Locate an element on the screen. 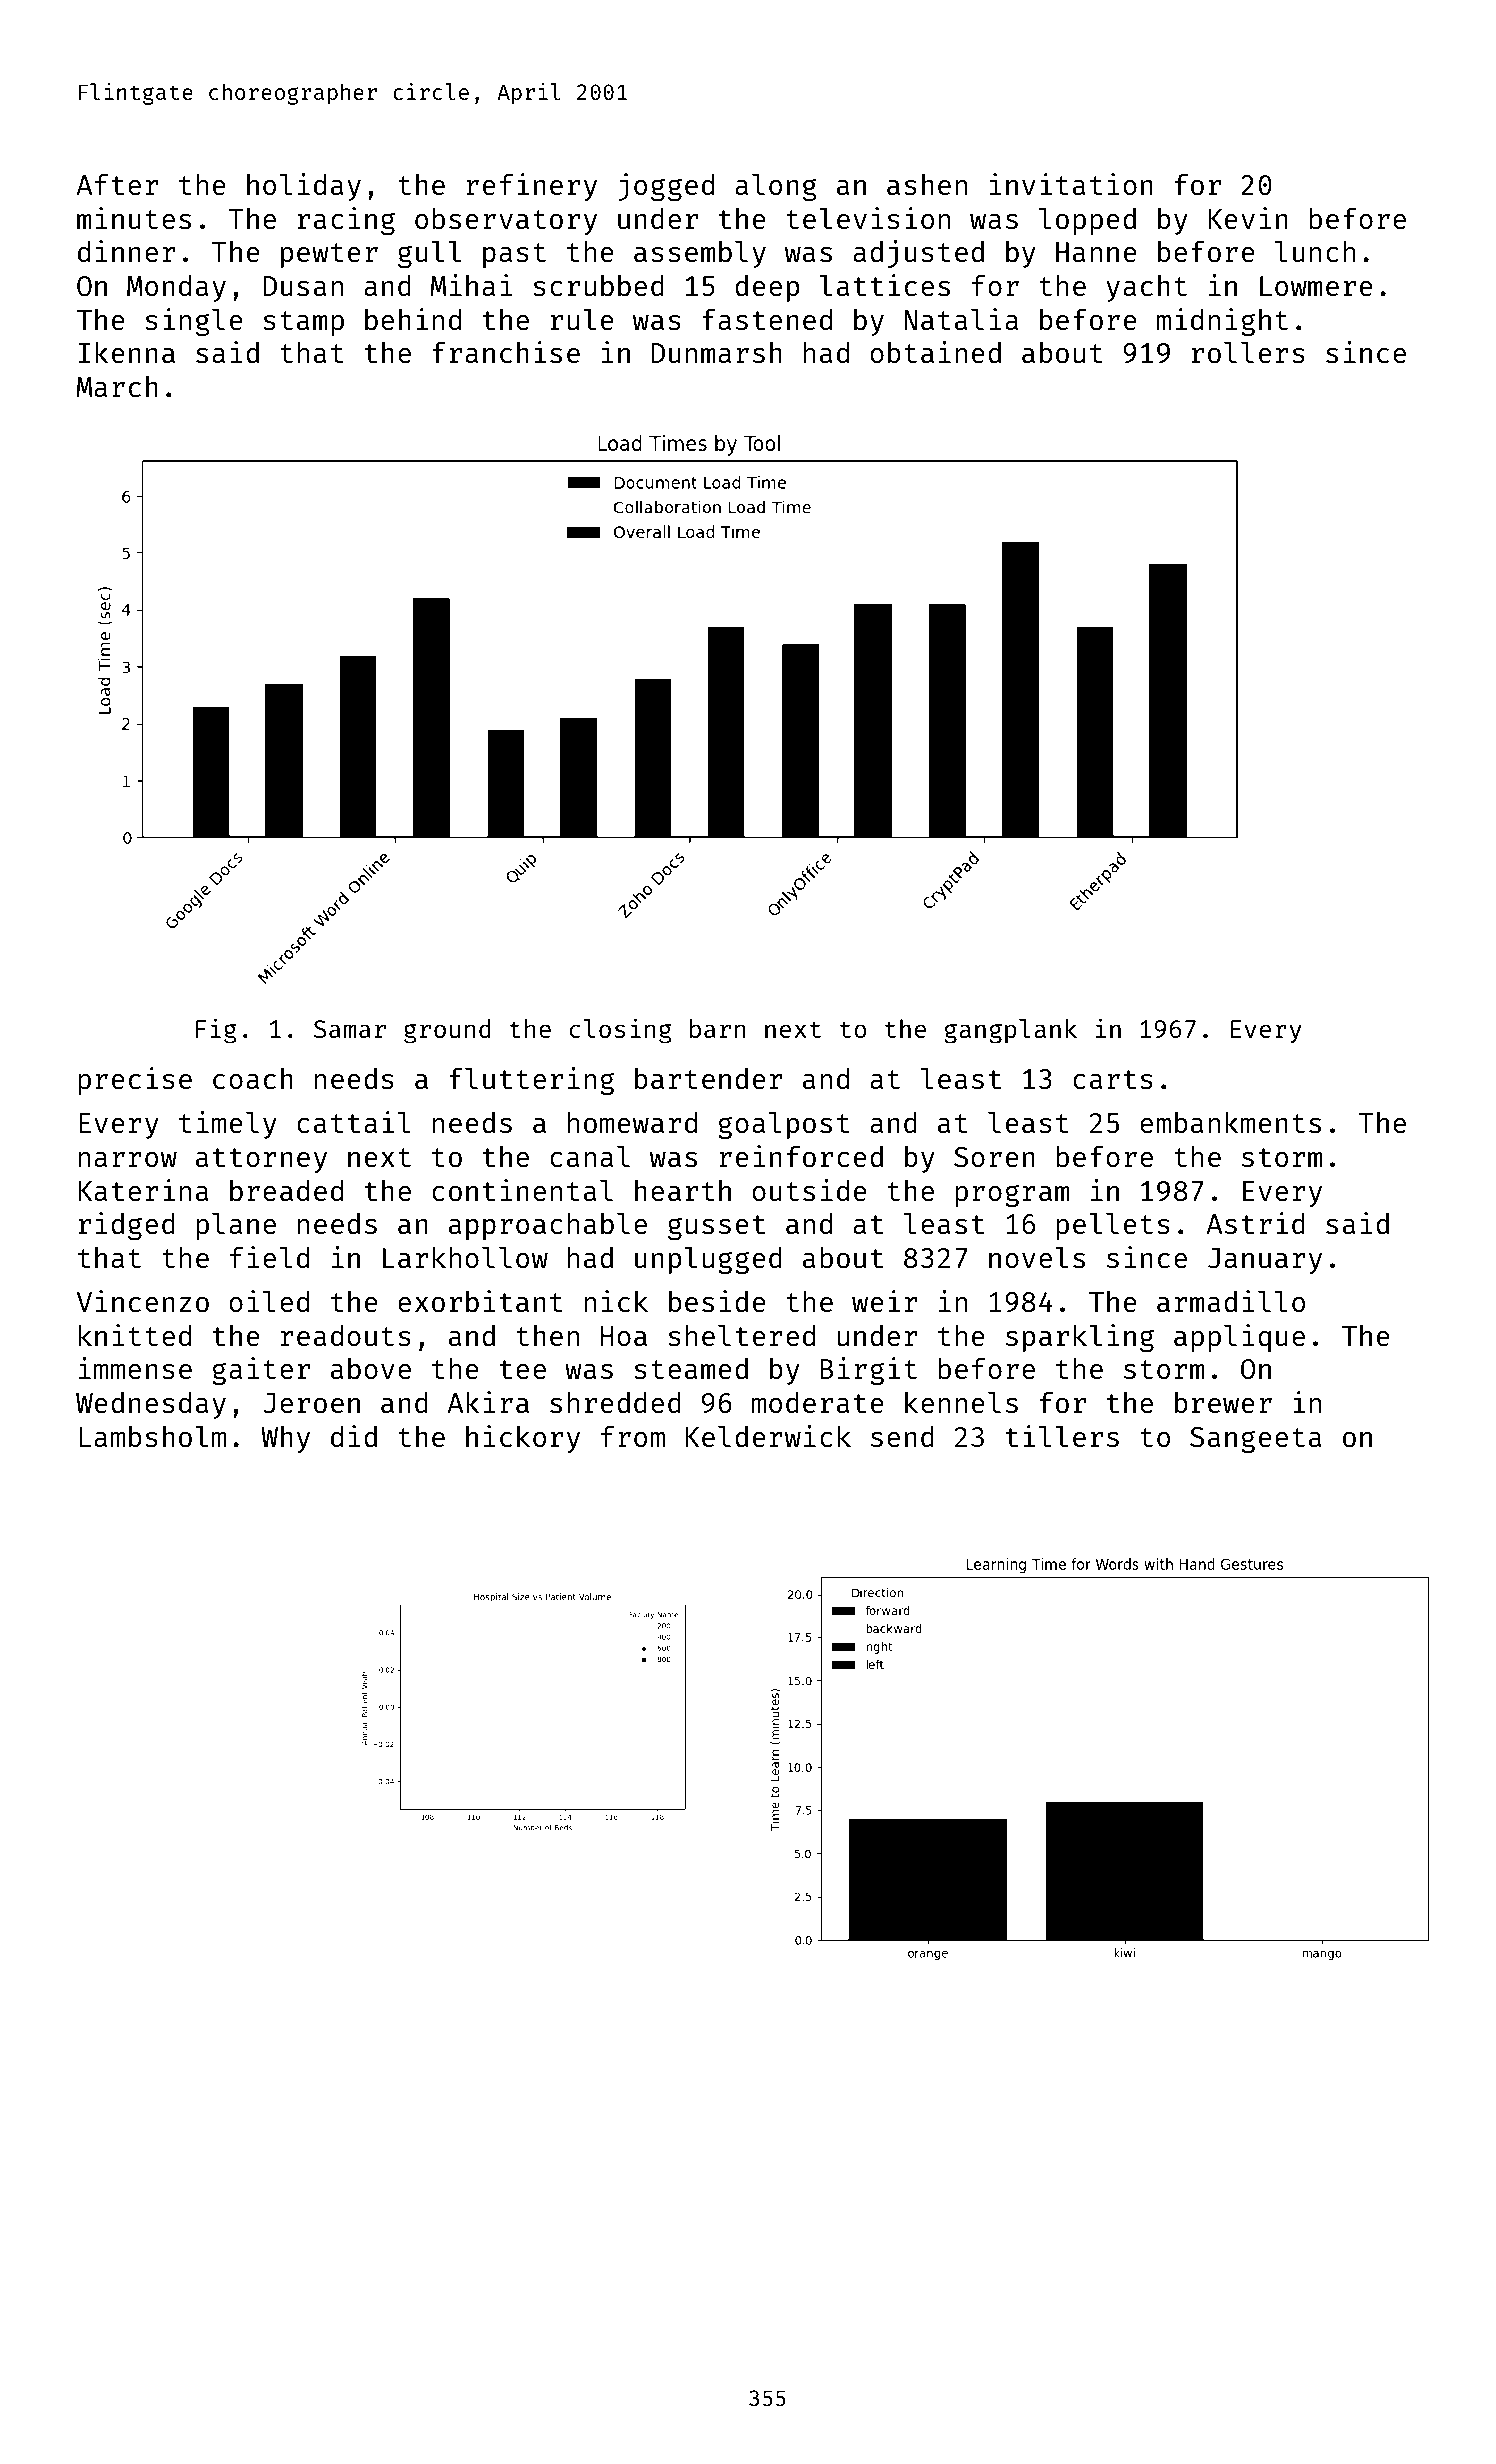 The image size is (1496, 2464). Ikenna is located at coordinates (127, 352).
